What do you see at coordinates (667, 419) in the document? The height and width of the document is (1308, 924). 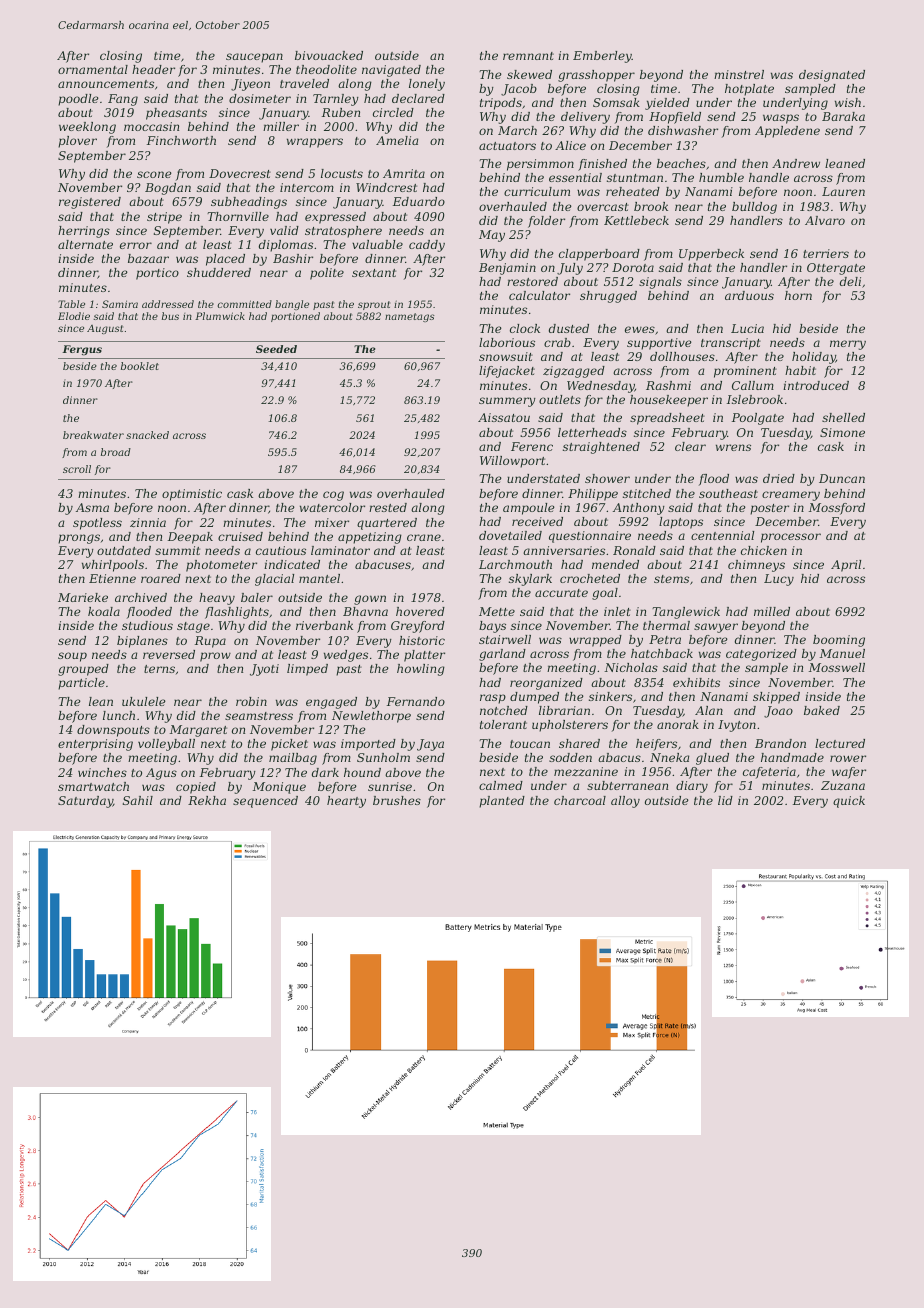 I see `spreadsheet` at bounding box center [667, 419].
